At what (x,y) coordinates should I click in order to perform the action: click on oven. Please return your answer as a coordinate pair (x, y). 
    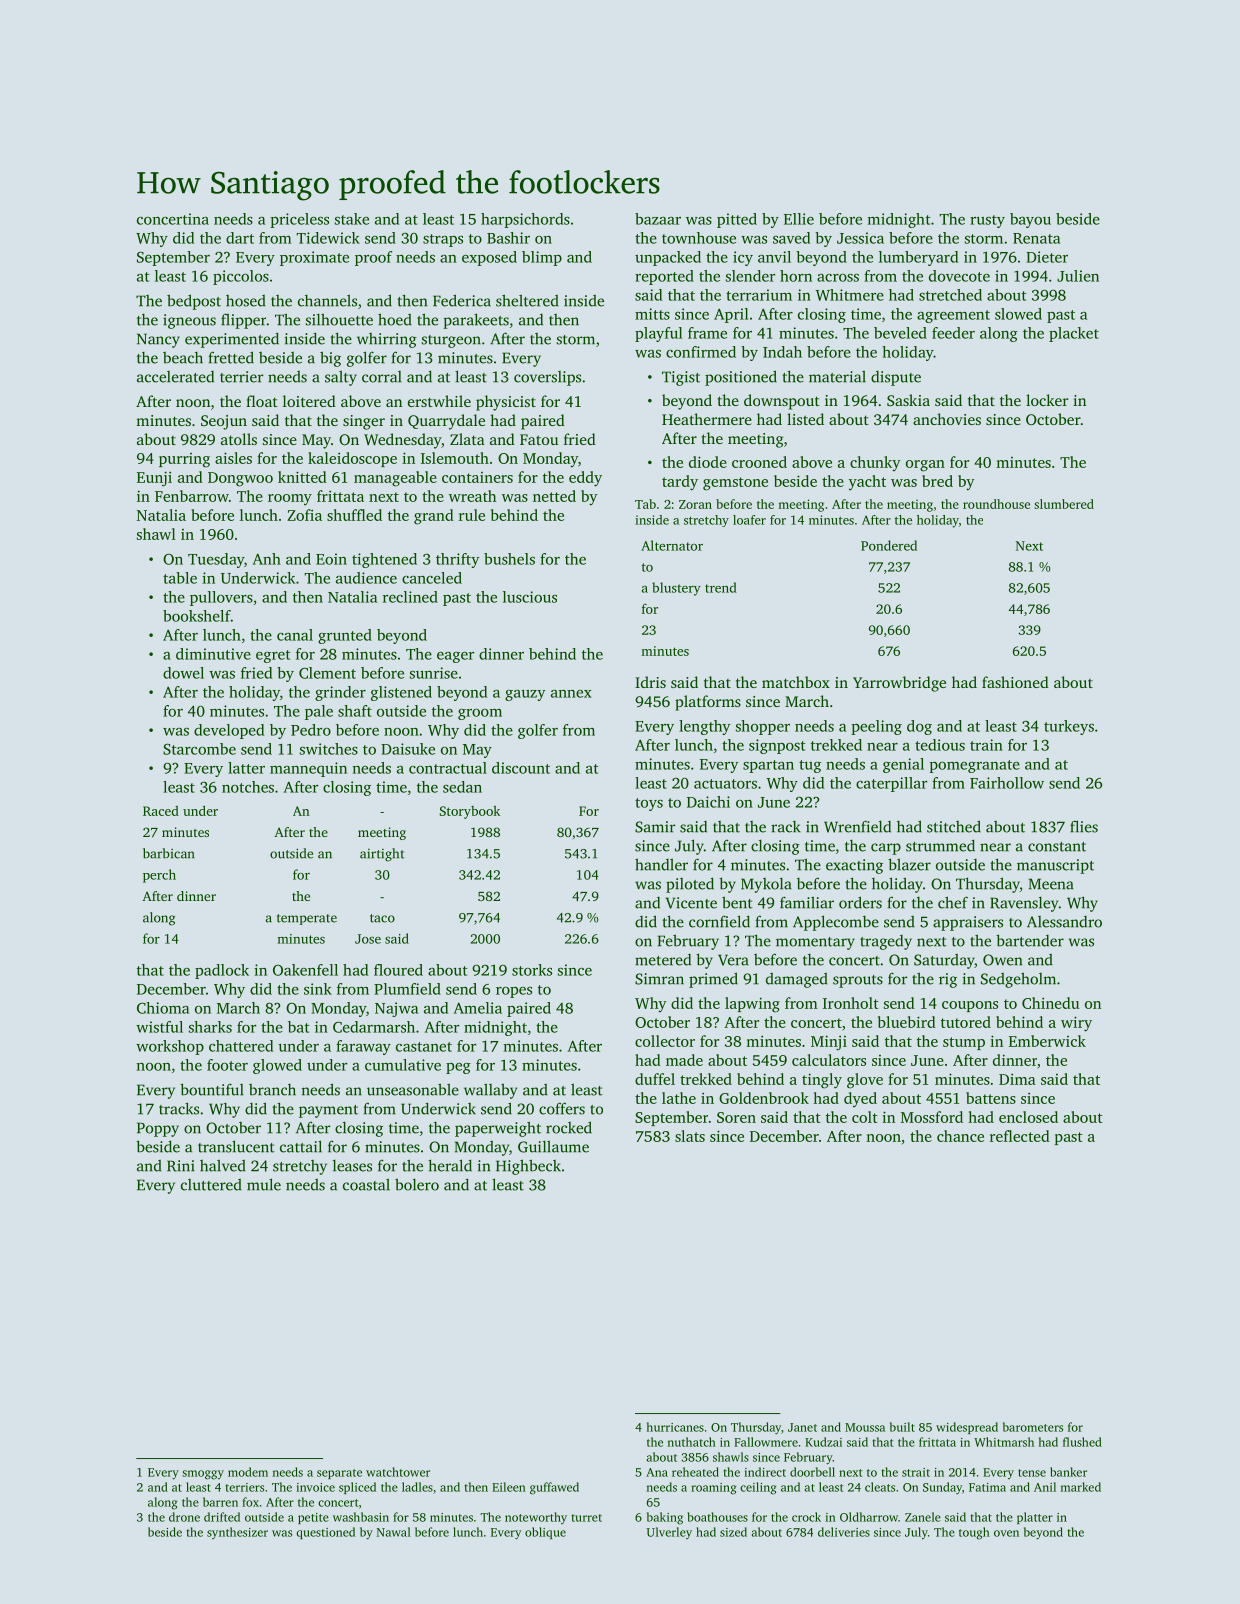
    Looking at the image, I should click on (1006, 1533).
